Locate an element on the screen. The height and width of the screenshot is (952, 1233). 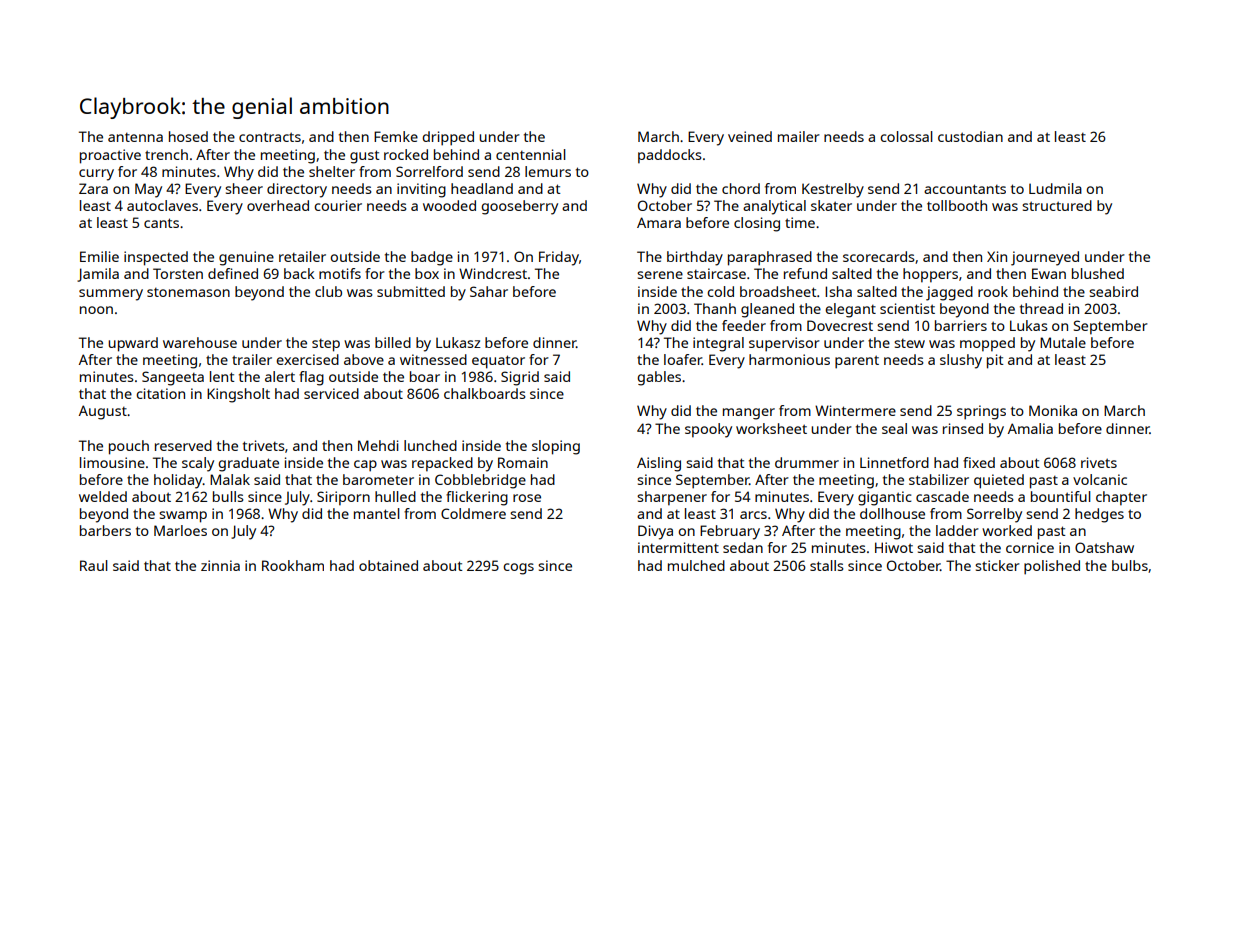
veined is located at coordinates (750, 136).
